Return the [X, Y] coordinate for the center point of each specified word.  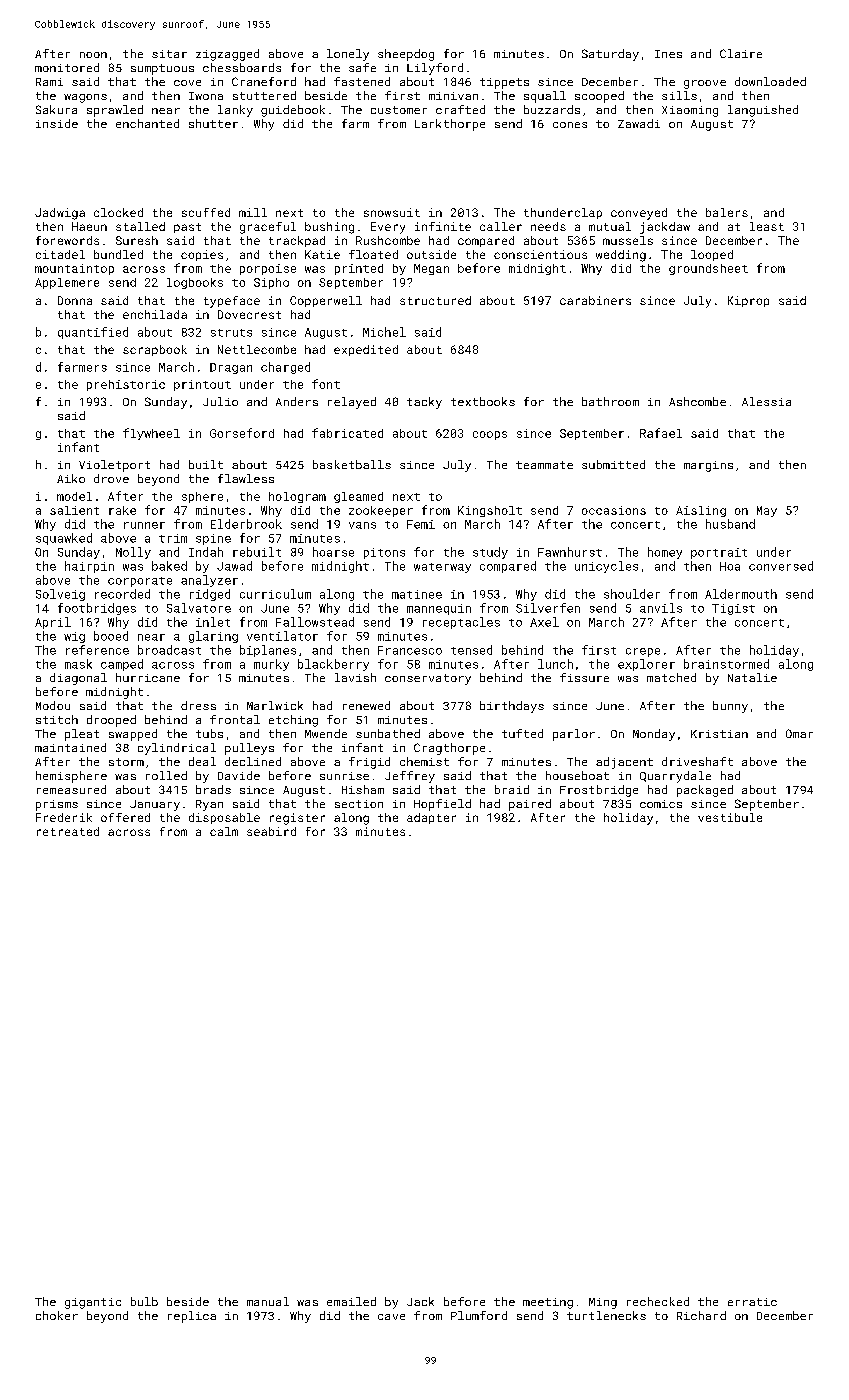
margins [708, 466]
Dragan [231, 368]
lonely [348, 55]
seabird [271, 831]
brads [213, 789]
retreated [68, 831]
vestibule [730, 817]
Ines [668, 54]
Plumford [479, 1315]
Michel [384, 332]
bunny [730, 707]
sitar [169, 54]
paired [530, 805]
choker [57, 1315]
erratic [752, 1302]
